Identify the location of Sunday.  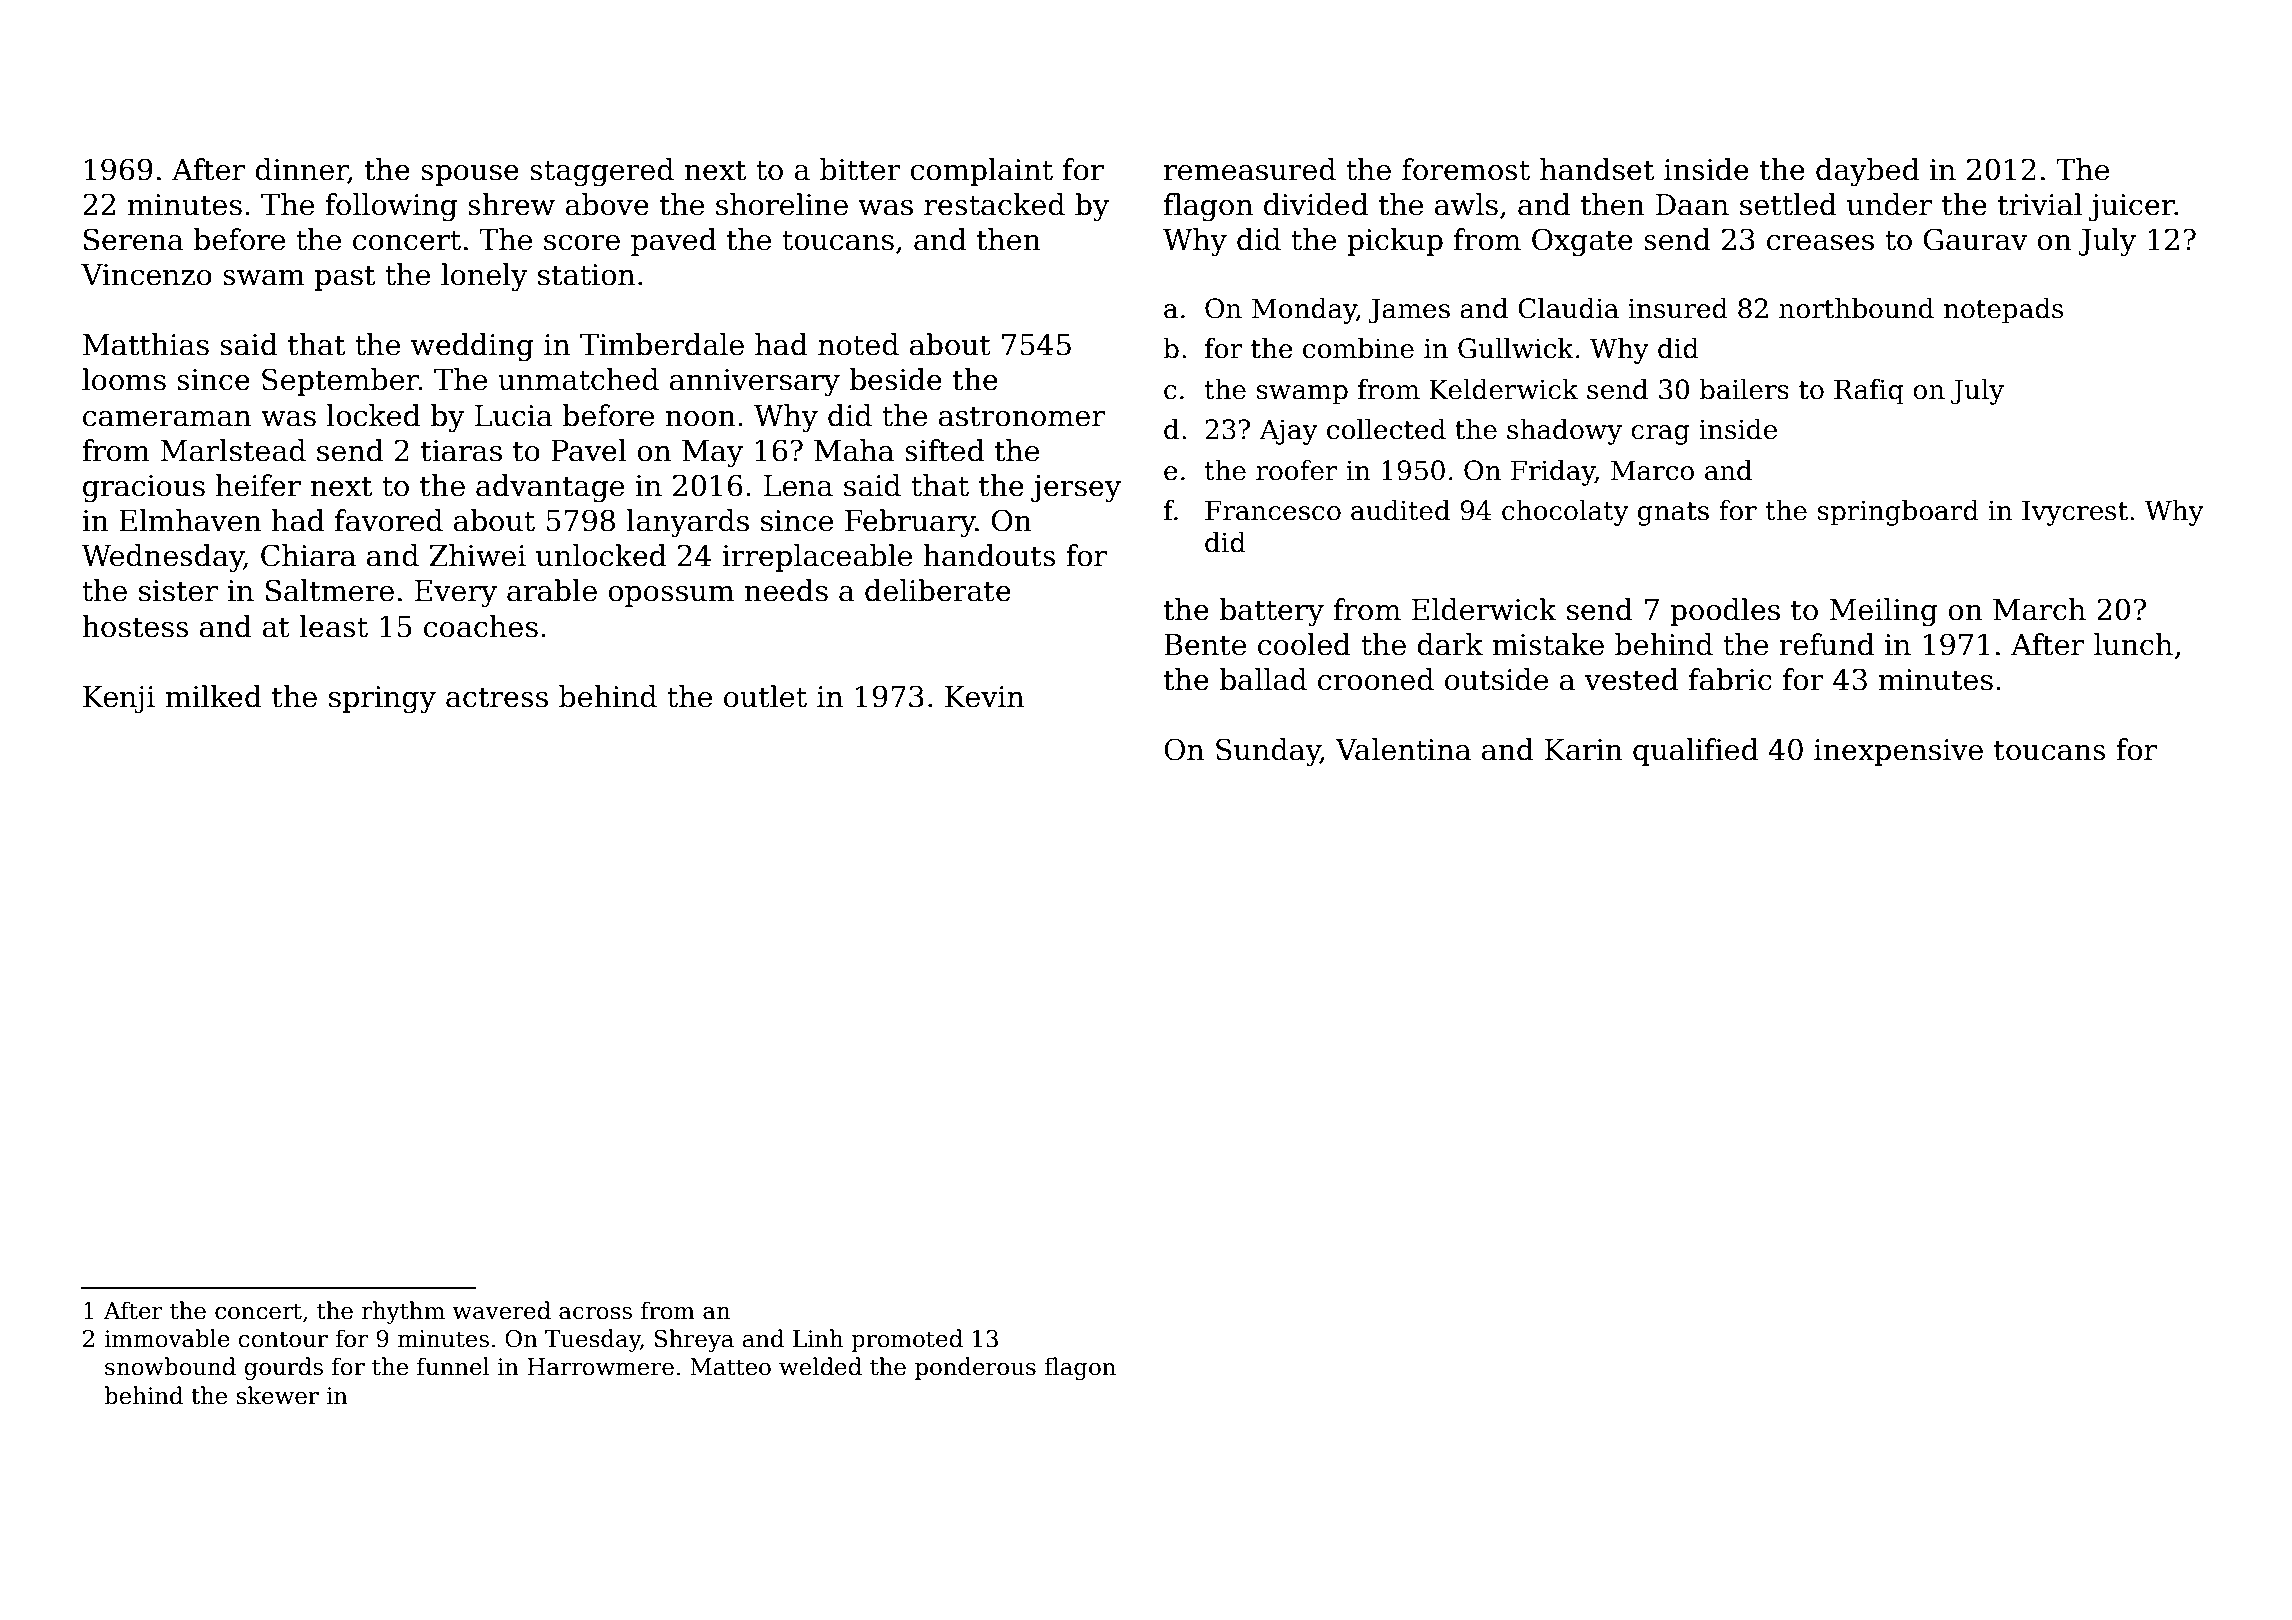
(1268, 752).
